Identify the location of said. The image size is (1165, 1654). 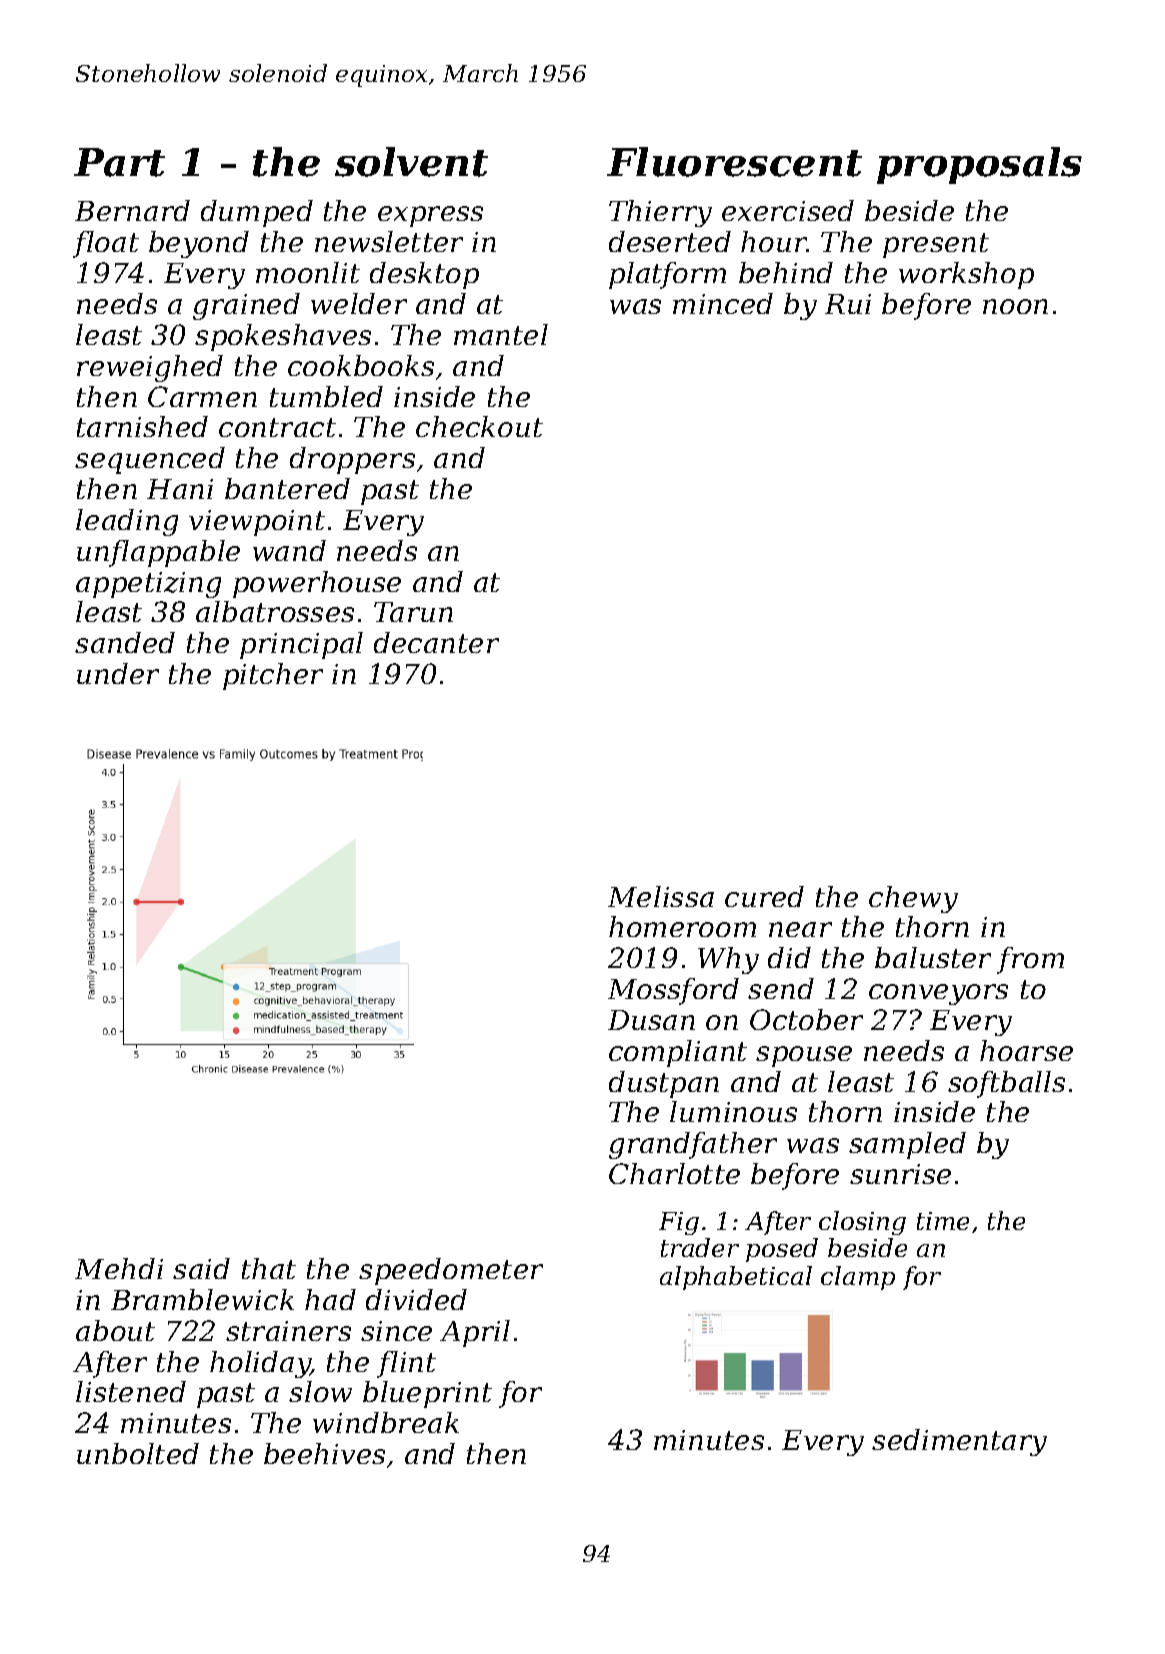
(201, 1268).
